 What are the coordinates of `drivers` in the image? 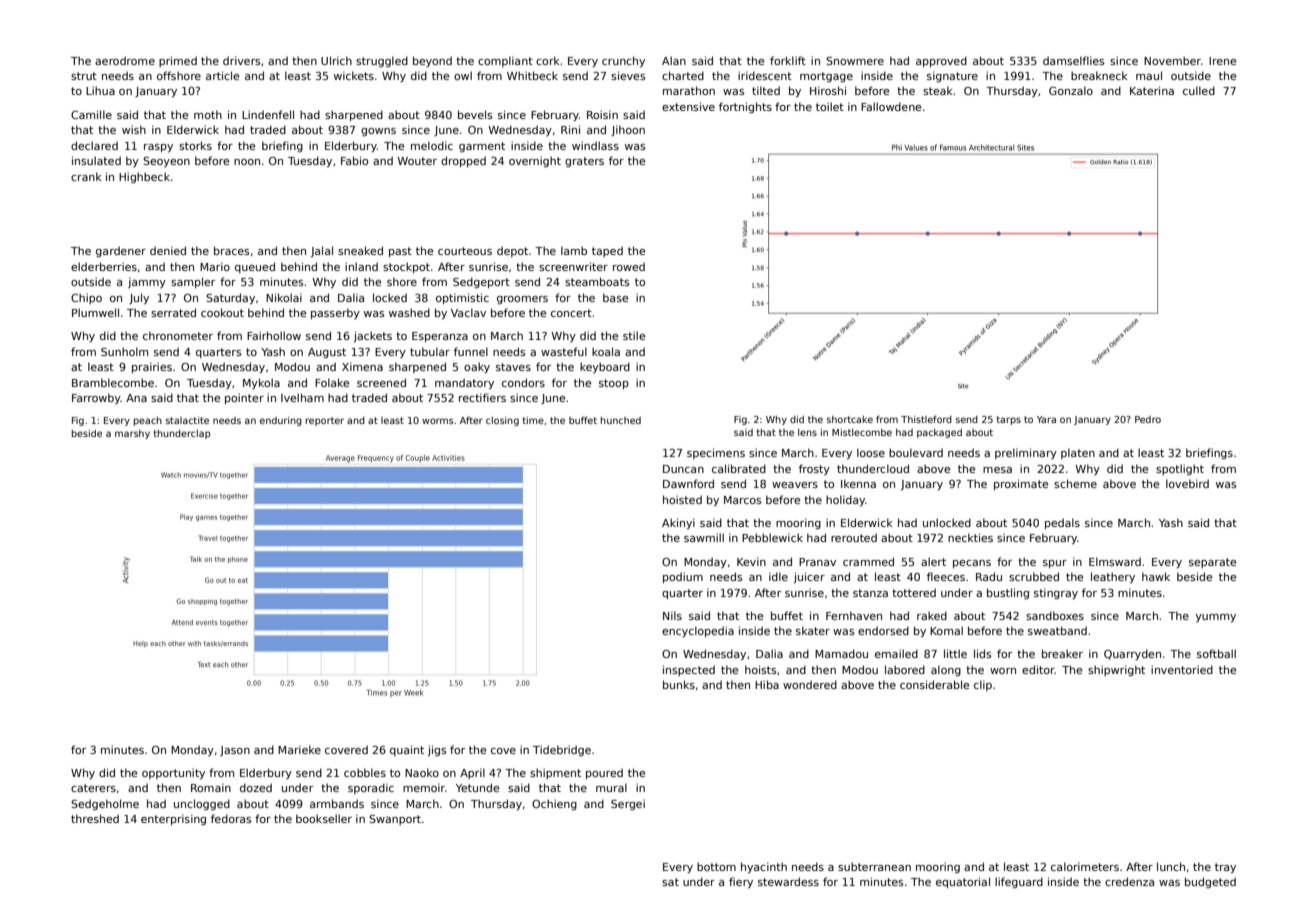 It's located at (242, 60).
